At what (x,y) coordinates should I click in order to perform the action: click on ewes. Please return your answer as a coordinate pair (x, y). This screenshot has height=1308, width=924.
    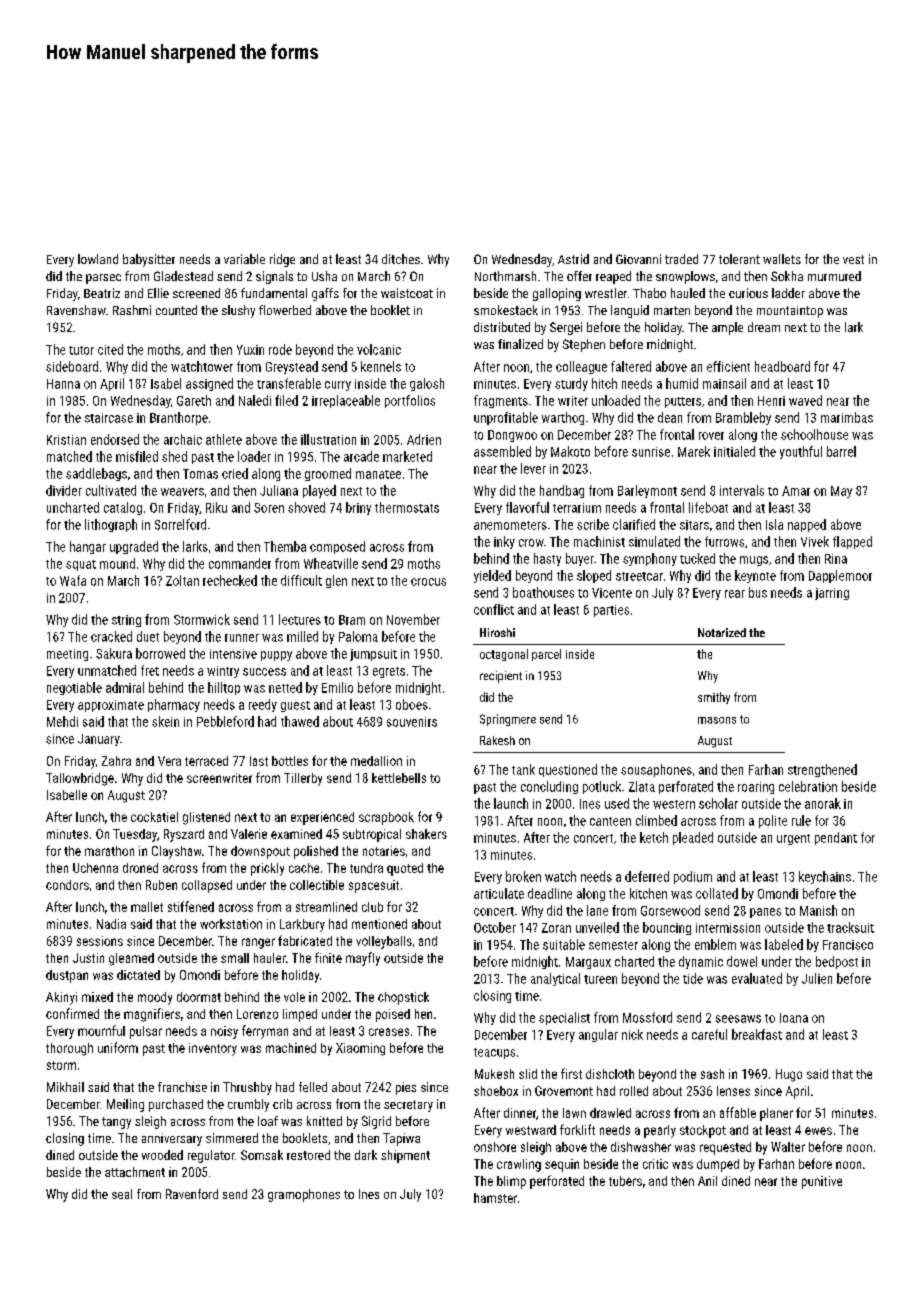
    Looking at the image, I should click on (818, 1131).
